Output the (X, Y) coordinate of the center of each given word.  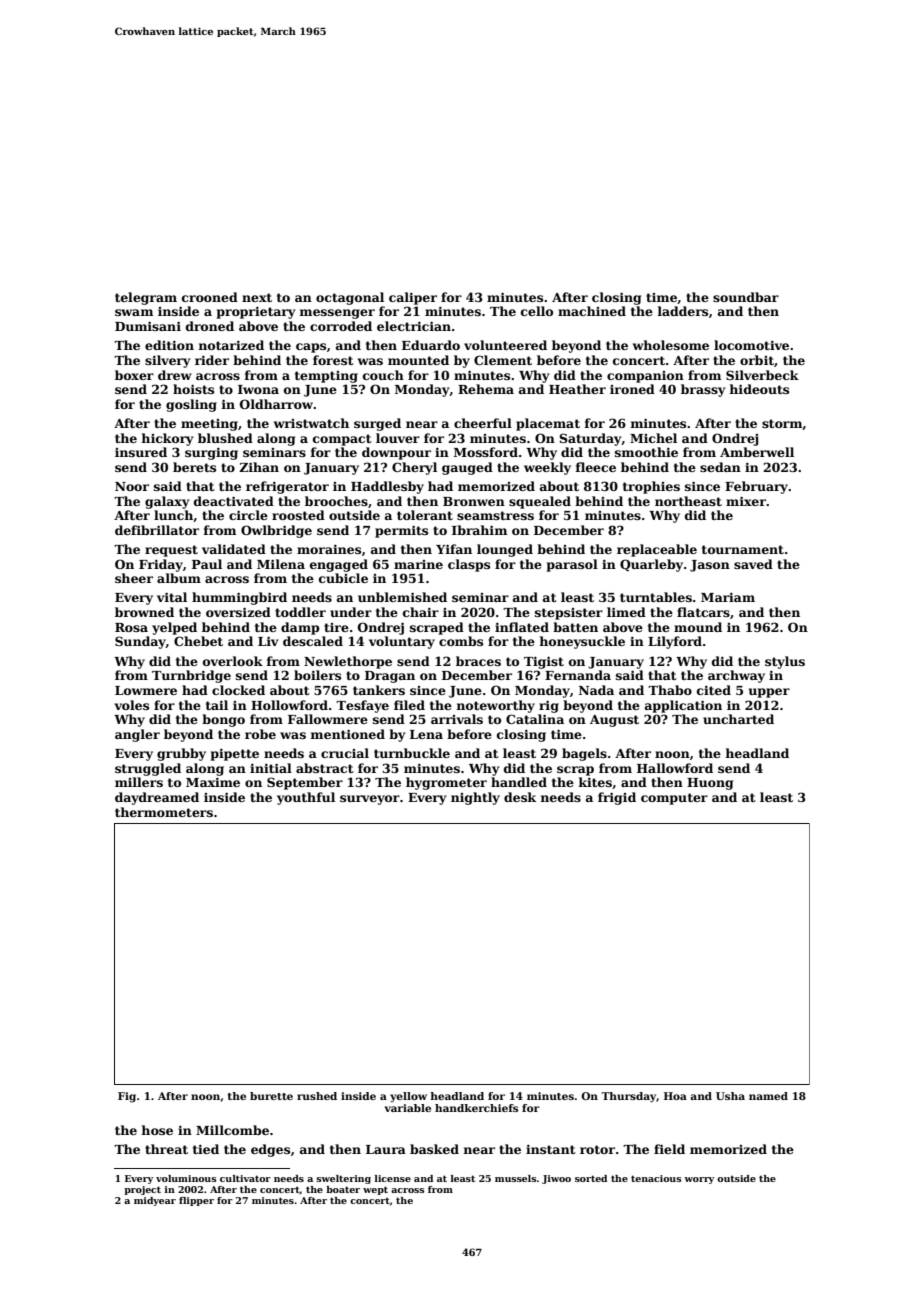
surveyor (370, 800)
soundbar (746, 297)
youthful (306, 798)
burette (271, 1096)
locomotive (751, 345)
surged (377, 424)
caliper (413, 298)
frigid (617, 798)
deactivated (234, 501)
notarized (231, 345)
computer (674, 799)
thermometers (164, 812)
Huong (710, 784)
